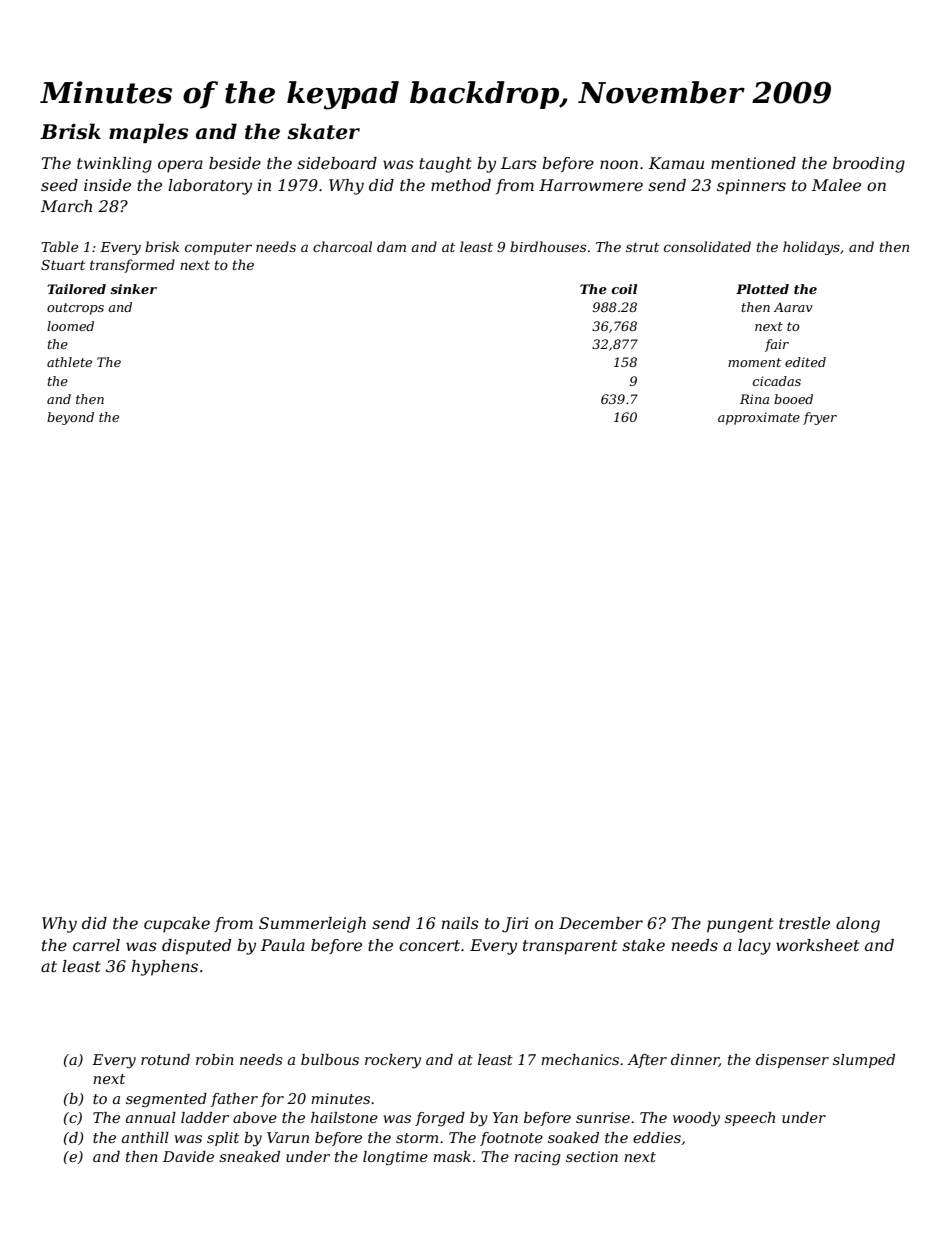 This image has width=952, height=1233. I want to click on fryer, so click(820, 418).
